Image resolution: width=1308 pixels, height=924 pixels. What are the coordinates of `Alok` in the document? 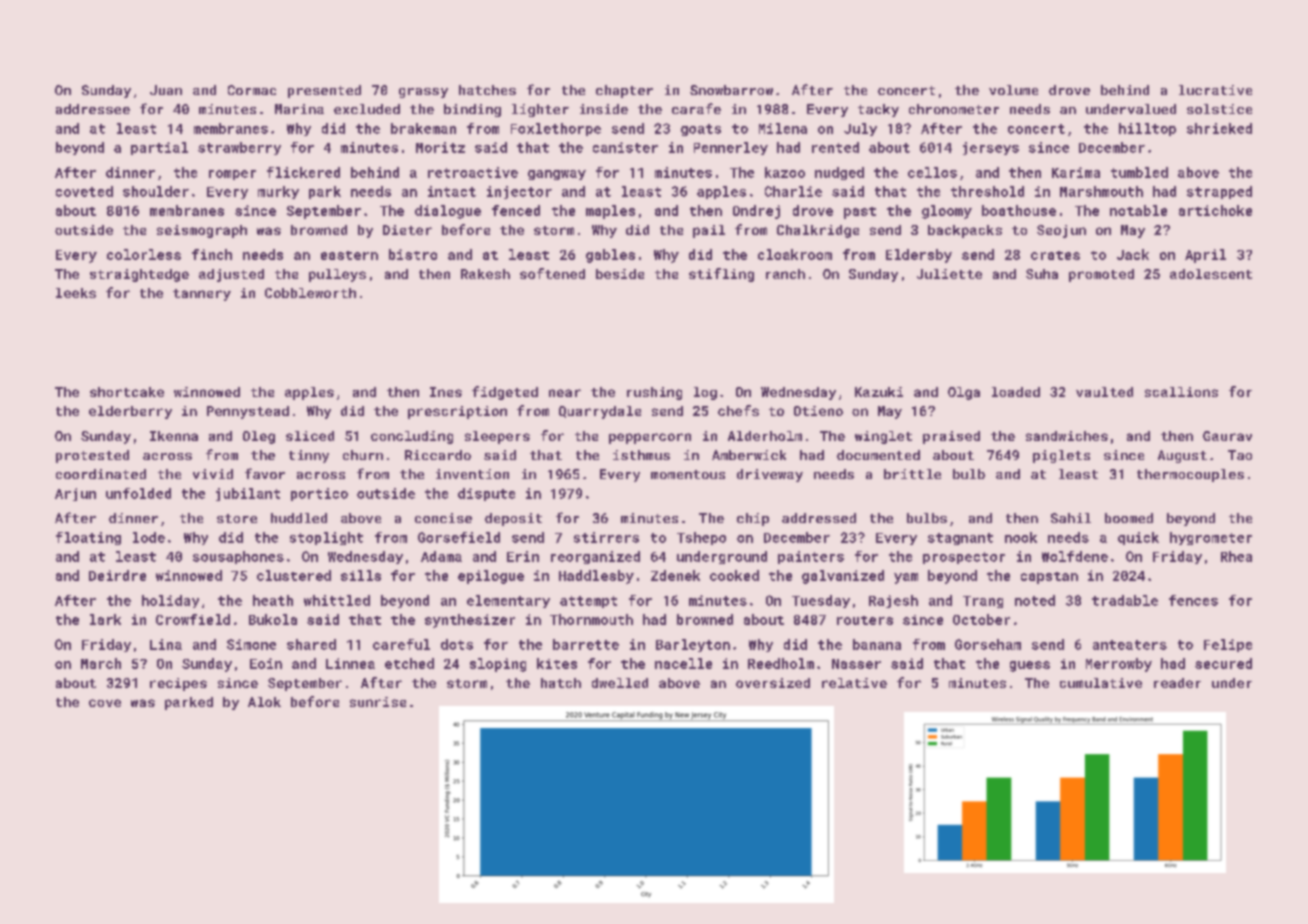 It's located at (264, 702).
